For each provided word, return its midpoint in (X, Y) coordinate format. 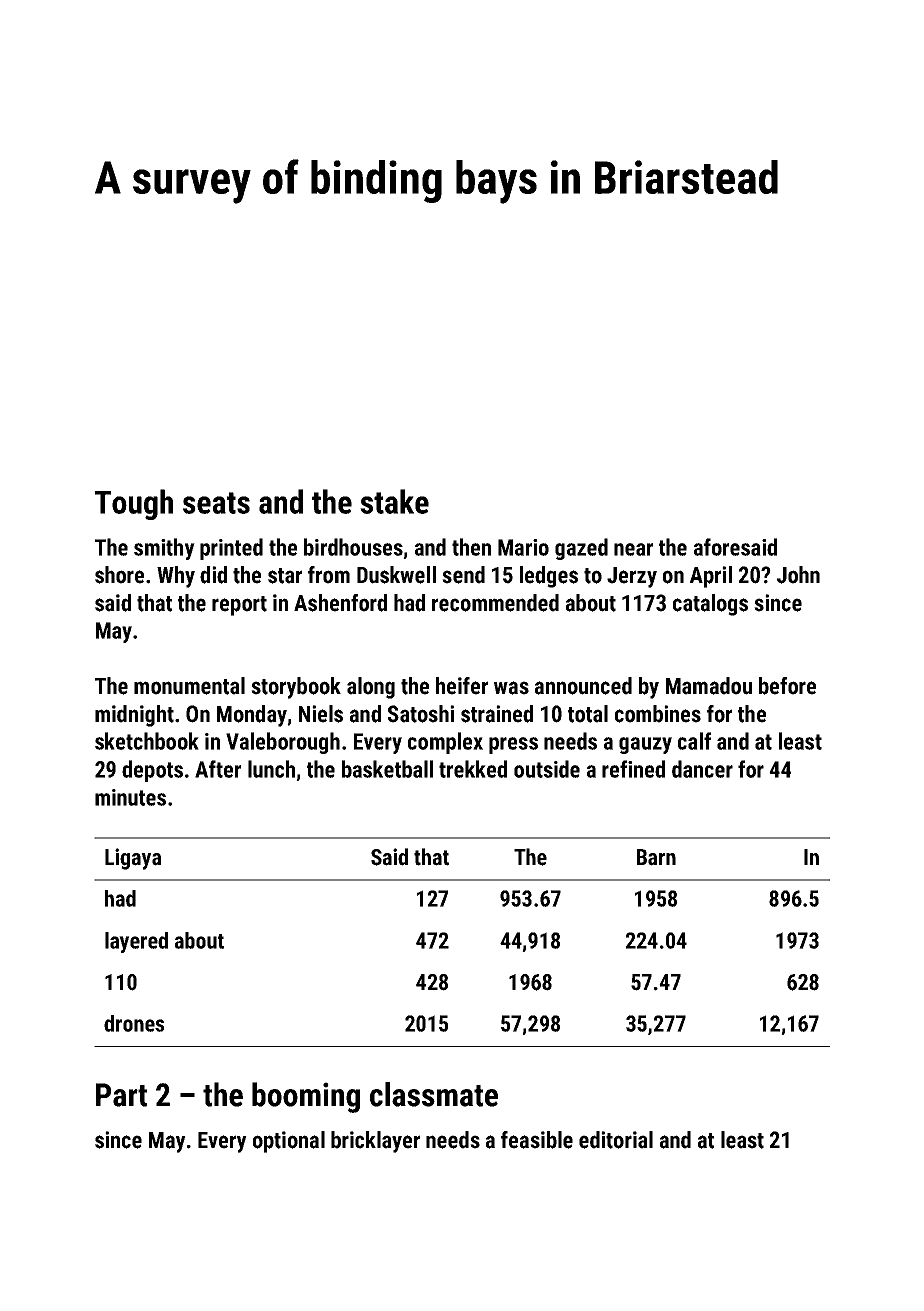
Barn (656, 857)
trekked (473, 769)
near (633, 549)
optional (289, 1142)
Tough (134, 504)
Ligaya (133, 859)
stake (394, 501)
